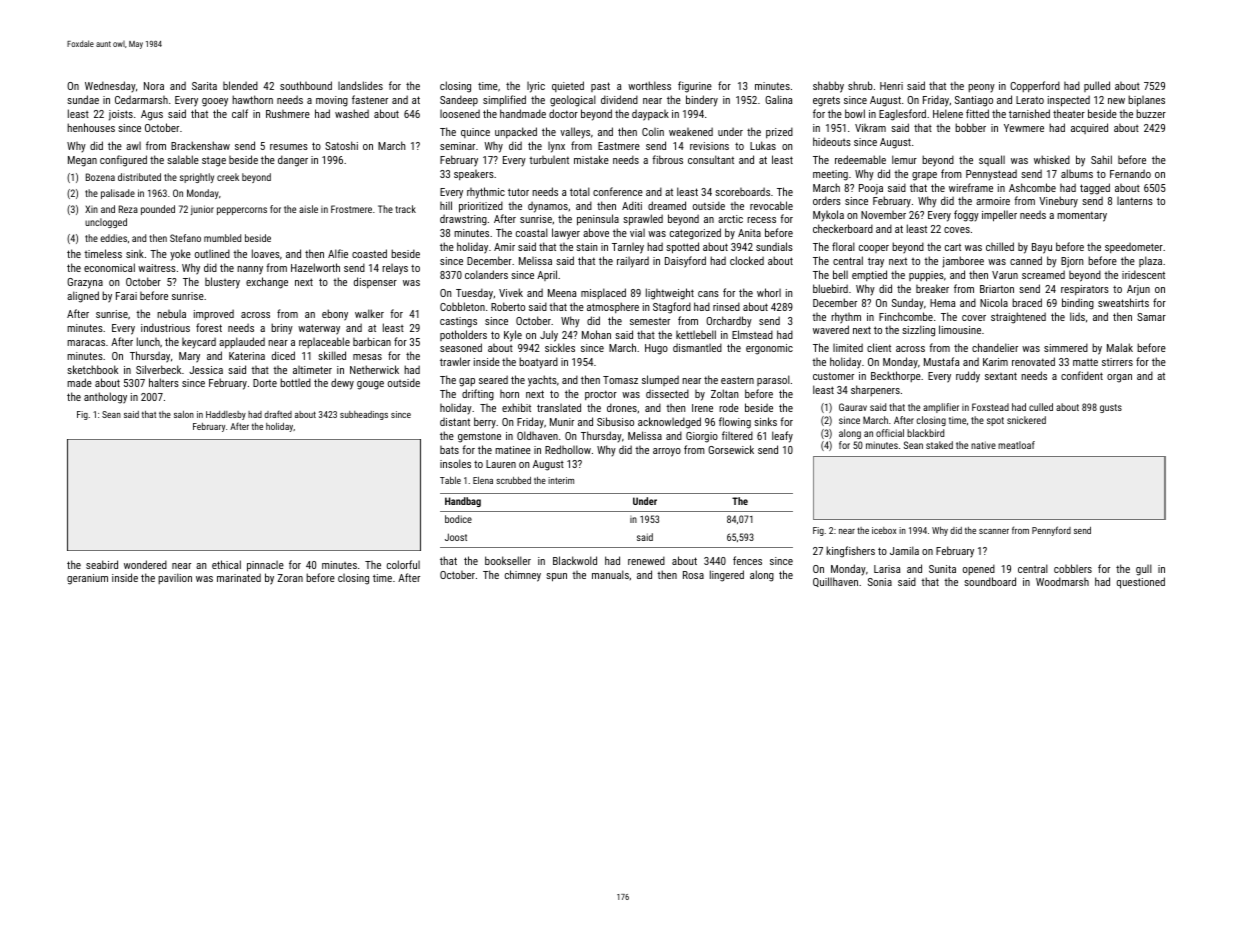 The height and width of the screenshot is (952, 1233). What do you see at coordinates (575, 560) in the screenshot?
I see `Blackwold` at bounding box center [575, 560].
